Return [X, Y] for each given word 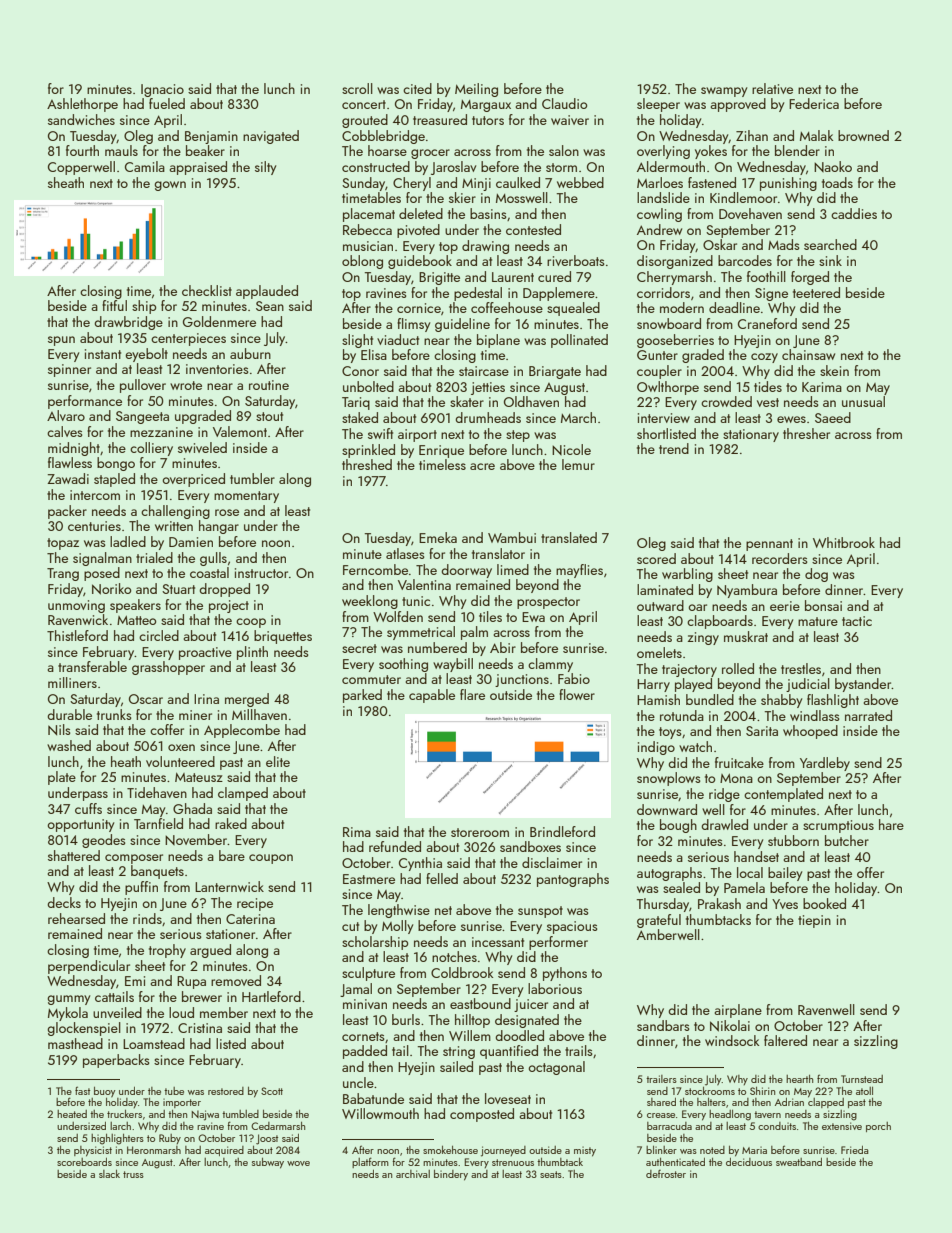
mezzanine [161, 432]
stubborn [793, 840]
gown [170, 186]
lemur [578, 464]
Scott [272, 1091]
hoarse [387, 150]
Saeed [833, 417]
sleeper [658, 105]
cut [350, 926]
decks [64, 902]
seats [551, 1174]
